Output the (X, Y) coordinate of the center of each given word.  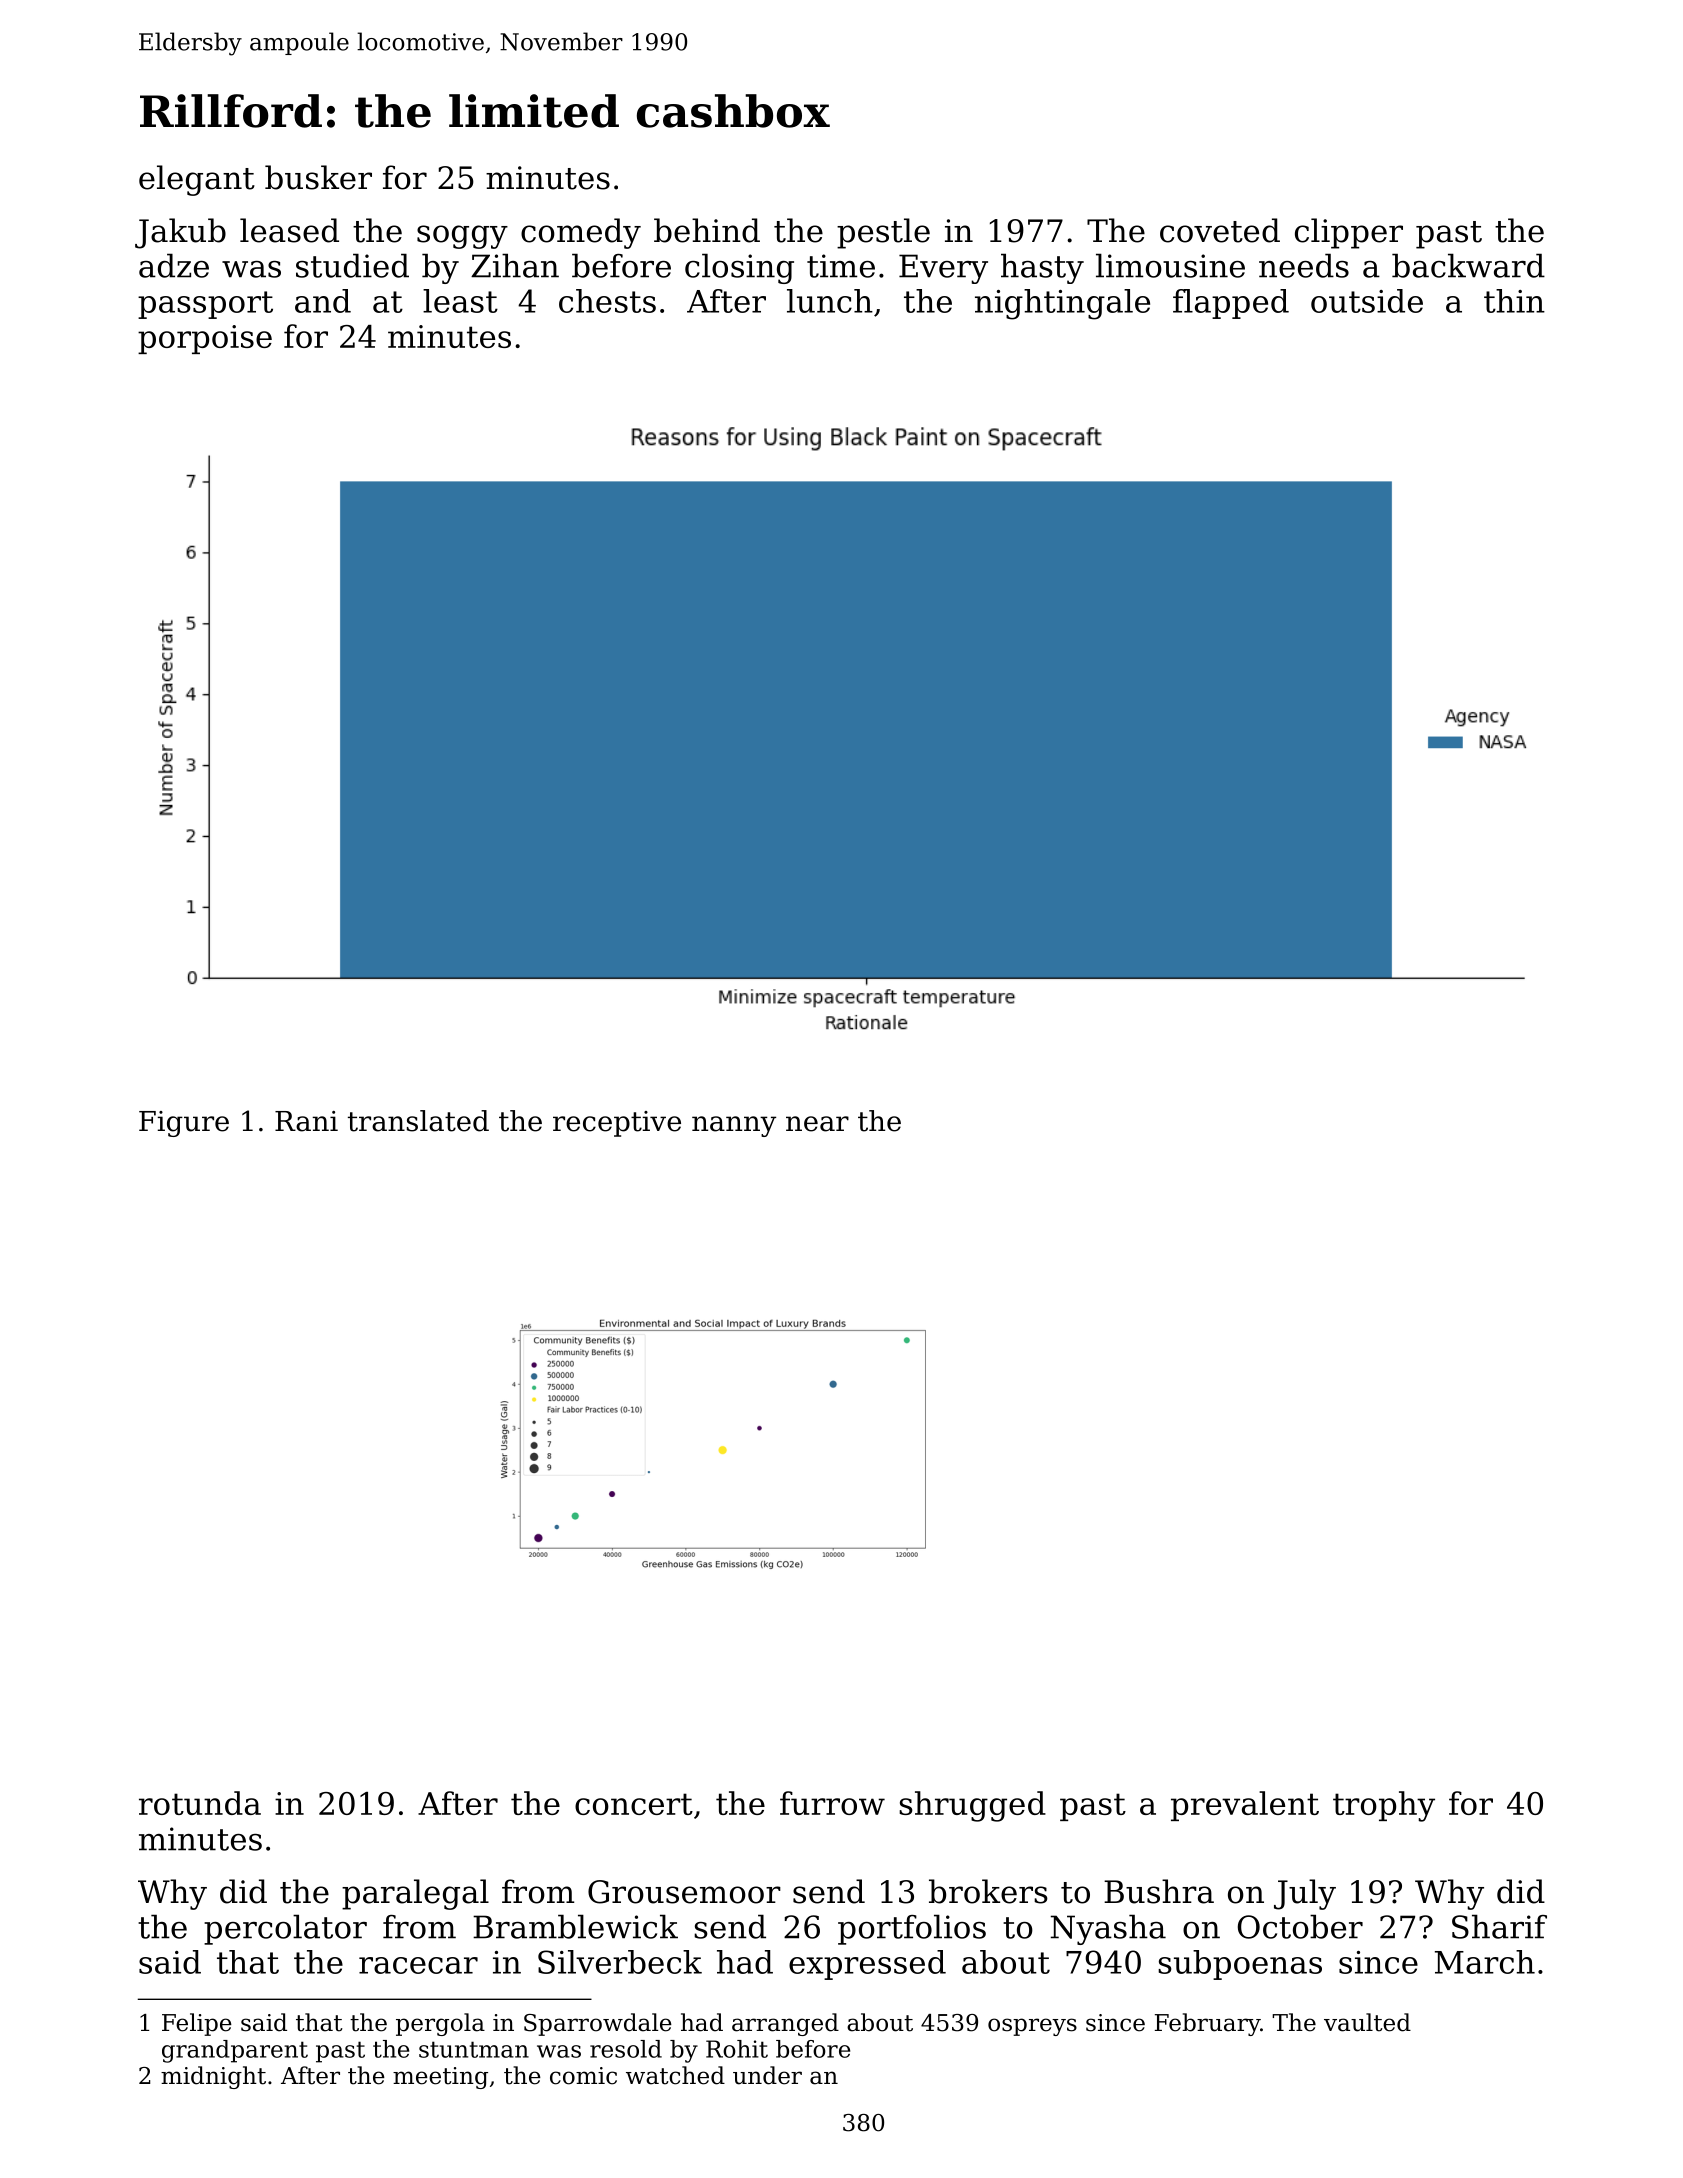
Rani (306, 1121)
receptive (617, 1124)
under (767, 2075)
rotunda (200, 1803)
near (817, 1124)
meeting (440, 2078)
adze (174, 265)
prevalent (1245, 1806)
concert (634, 1804)
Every (943, 269)
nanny (734, 1126)
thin (1514, 301)
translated (418, 1121)
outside (1367, 301)
